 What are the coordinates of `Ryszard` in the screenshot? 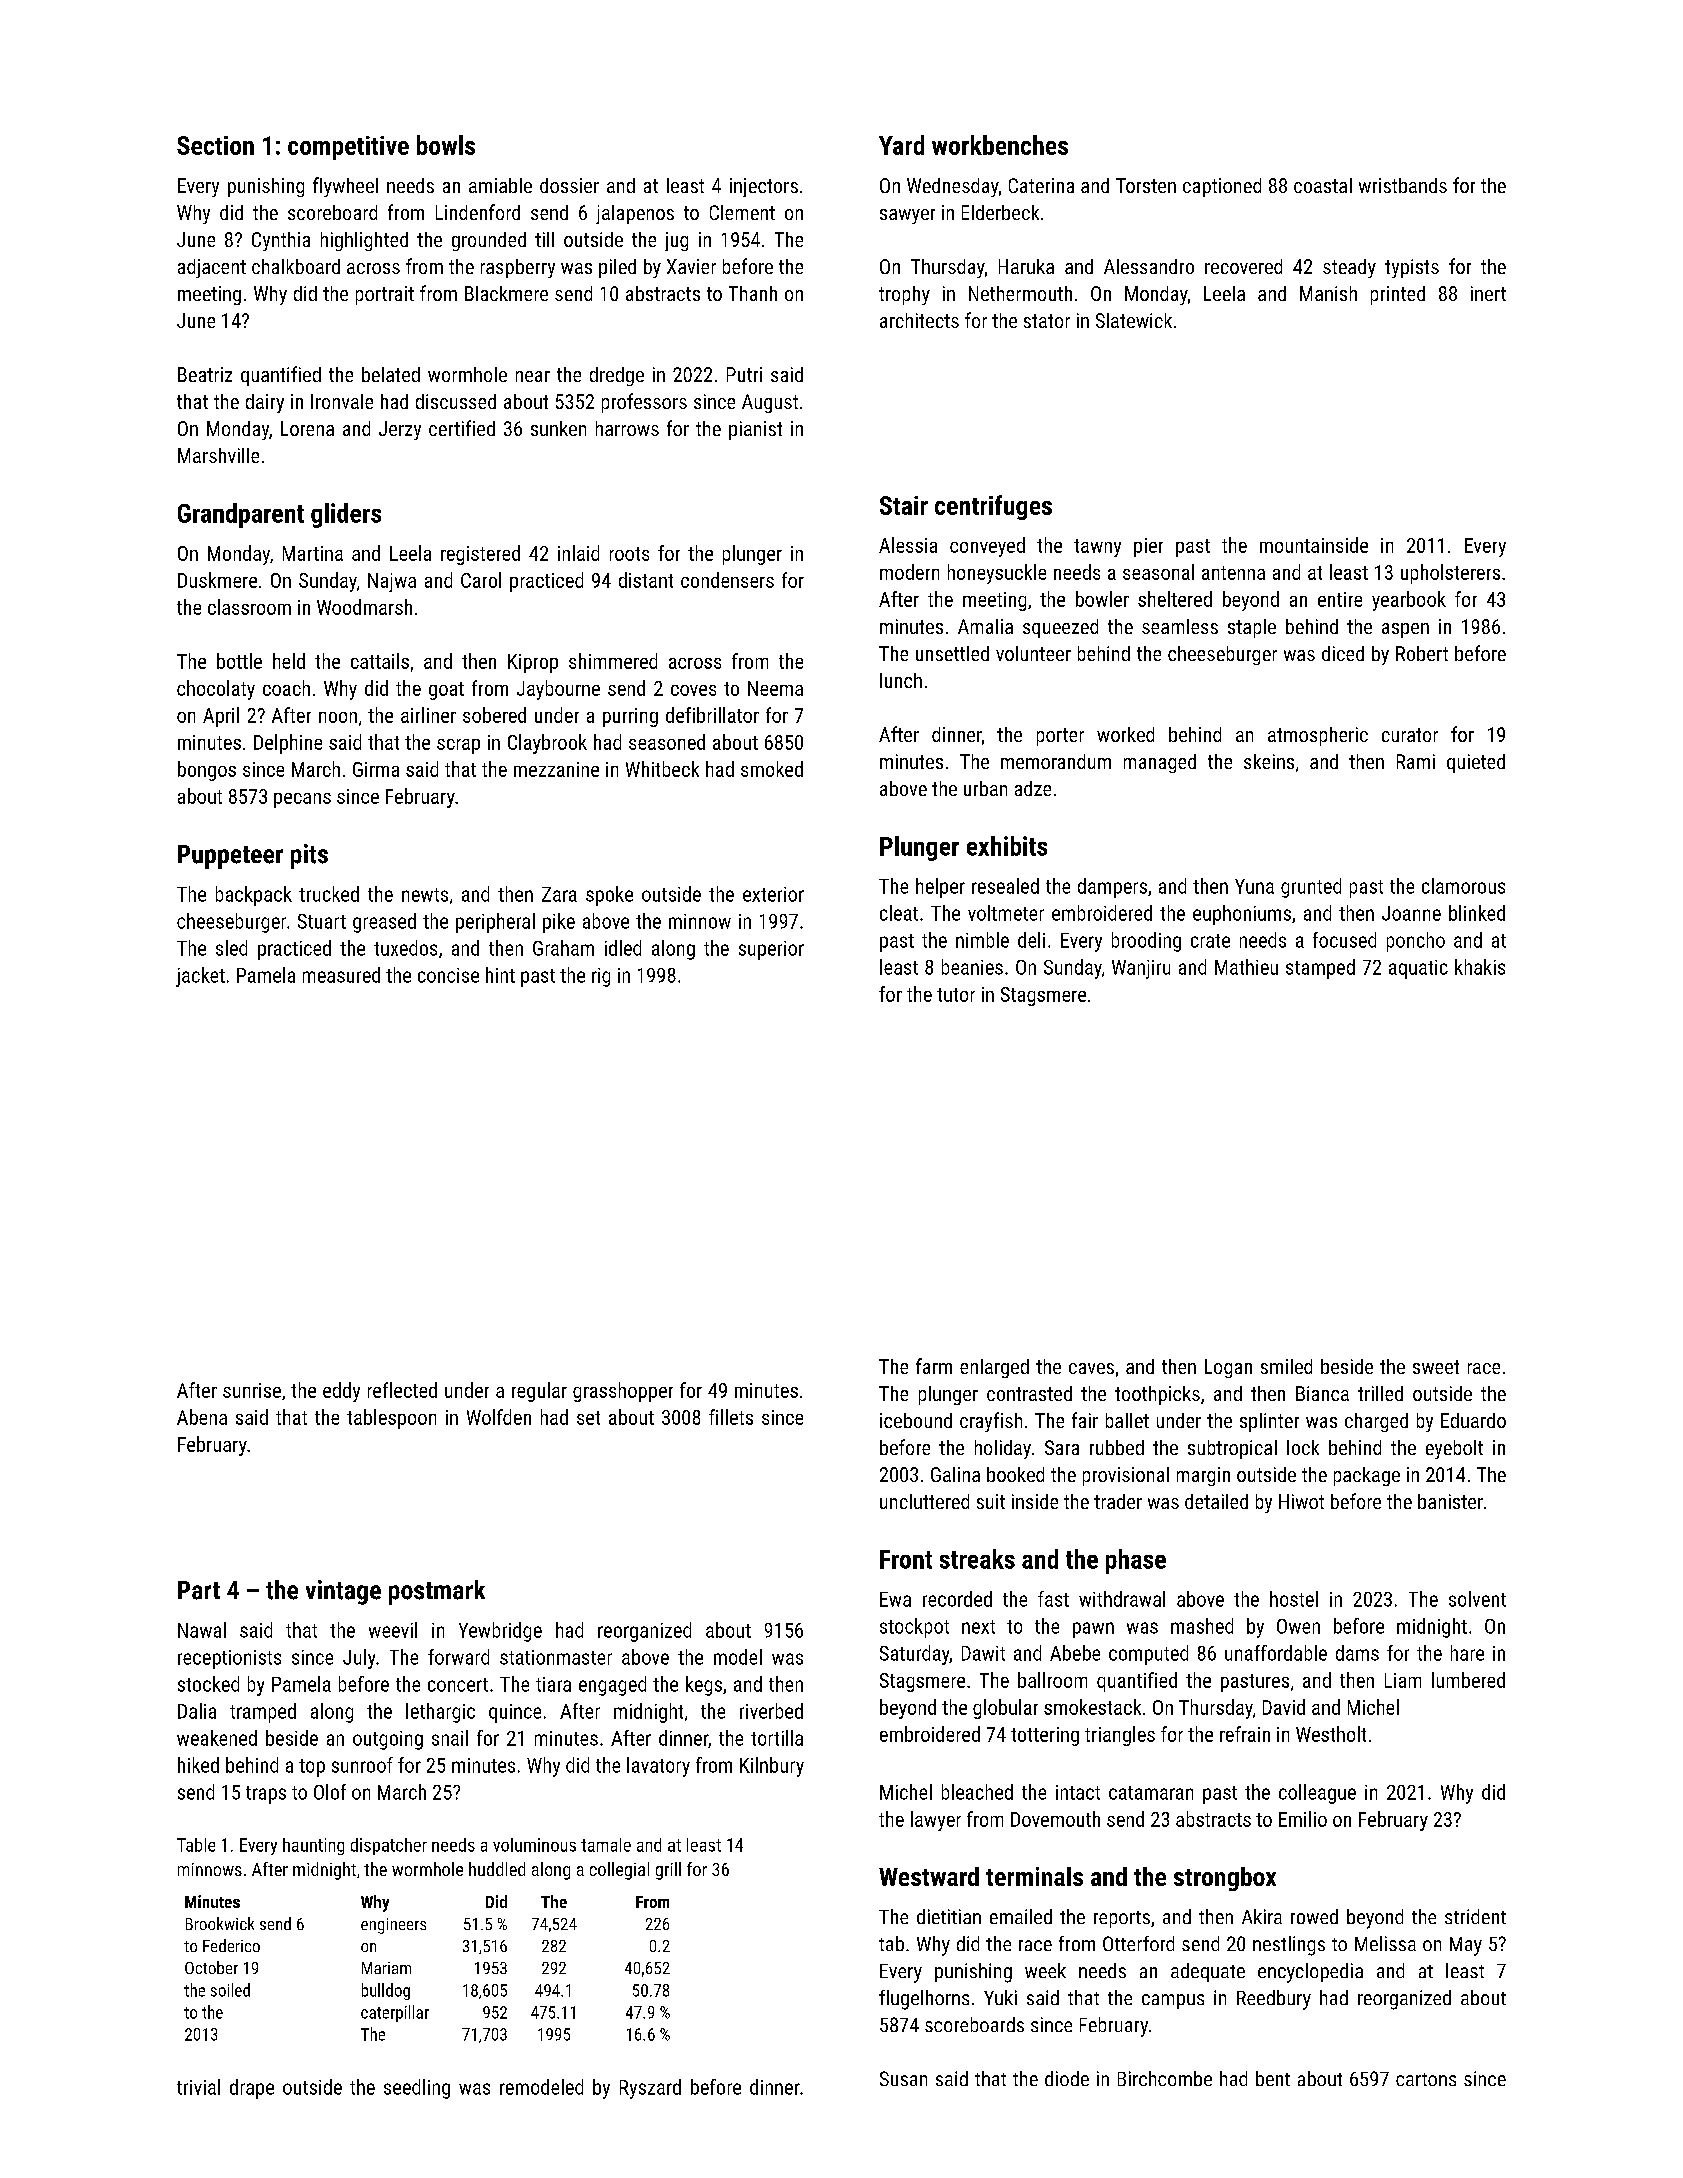 It's located at (650, 2089).
